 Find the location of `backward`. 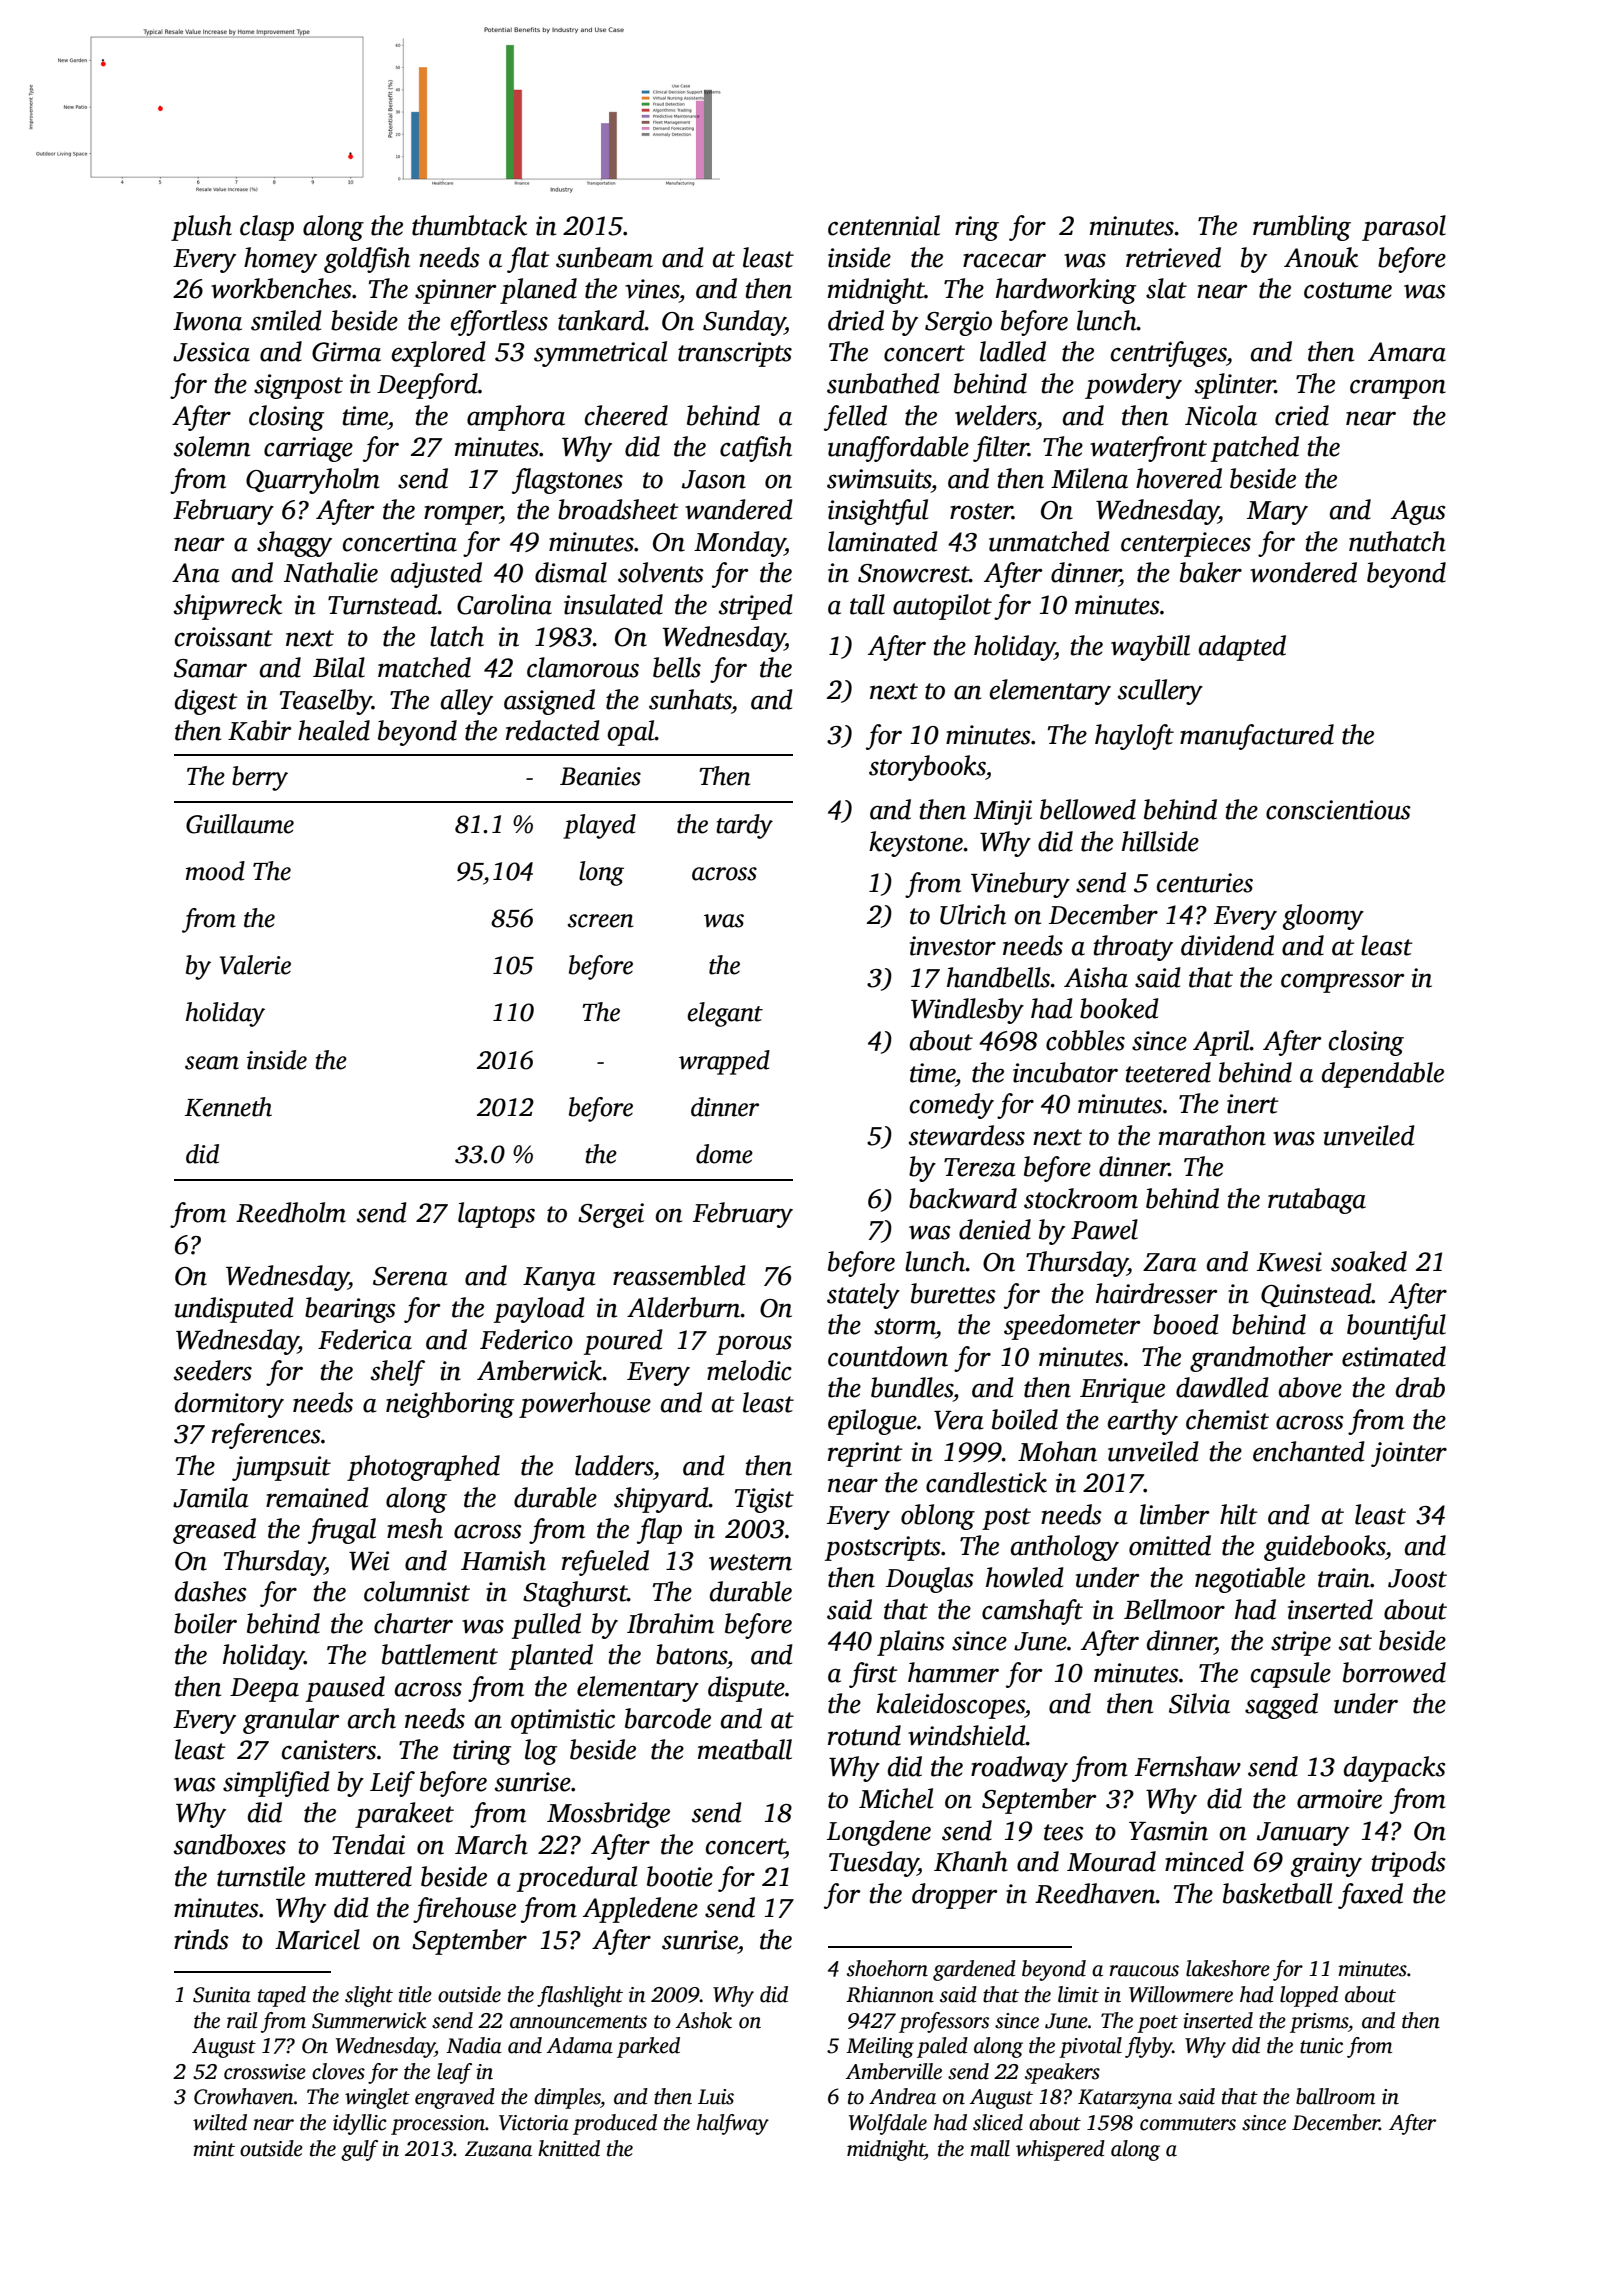

backward is located at coordinates (963, 1198).
